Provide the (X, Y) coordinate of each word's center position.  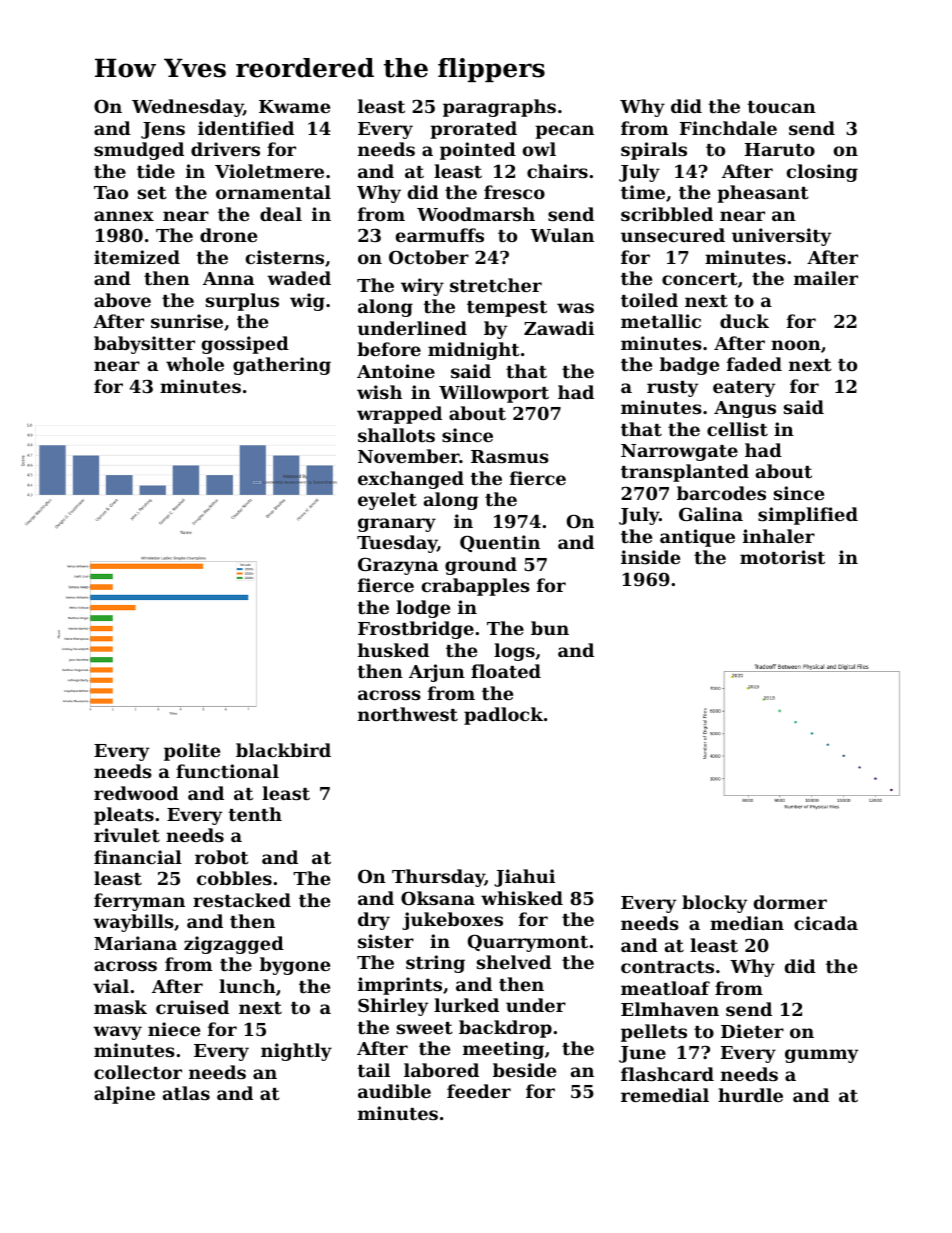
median (747, 923)
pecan (564, 132)
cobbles (234, 878)
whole (195, 364)
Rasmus (510, 456)
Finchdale (728, 128)
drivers (225, 149)
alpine (124, 1095)
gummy (822, 1056)
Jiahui (524, 878)
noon (796, 345)
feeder (479, 1091)
